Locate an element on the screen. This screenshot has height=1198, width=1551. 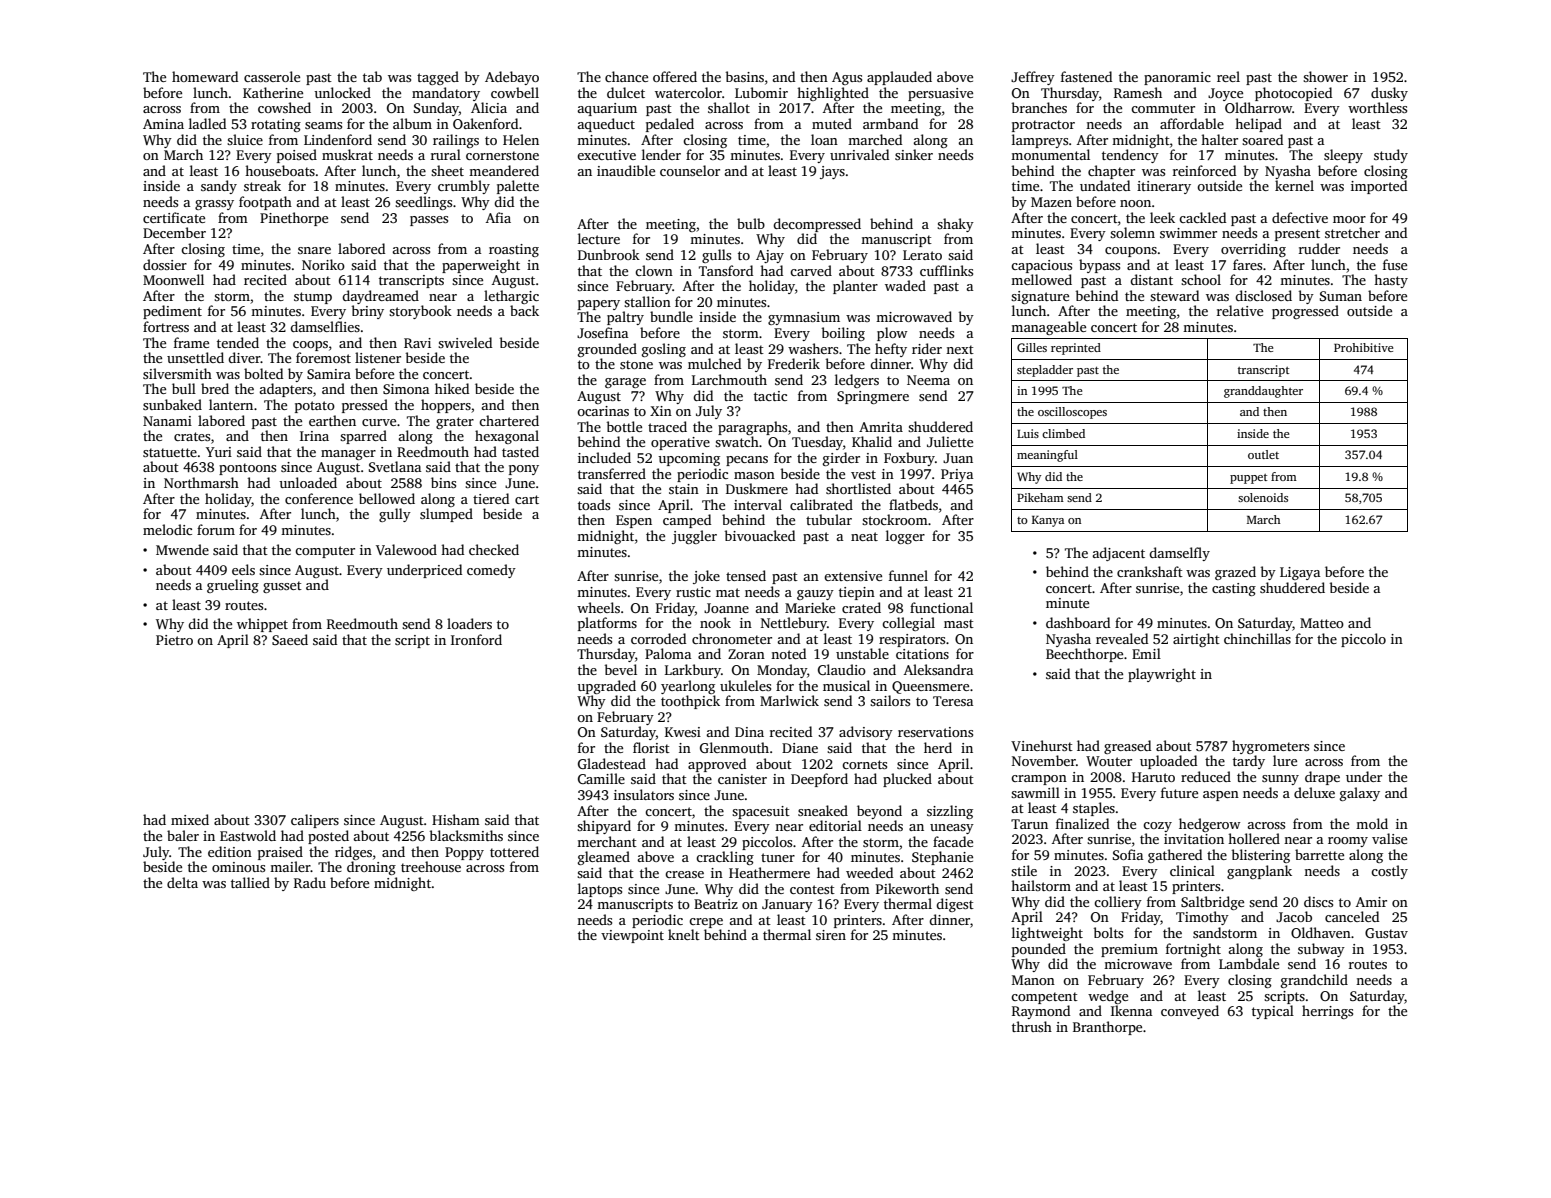
Matteo is located at coordinates (1322, 623).
